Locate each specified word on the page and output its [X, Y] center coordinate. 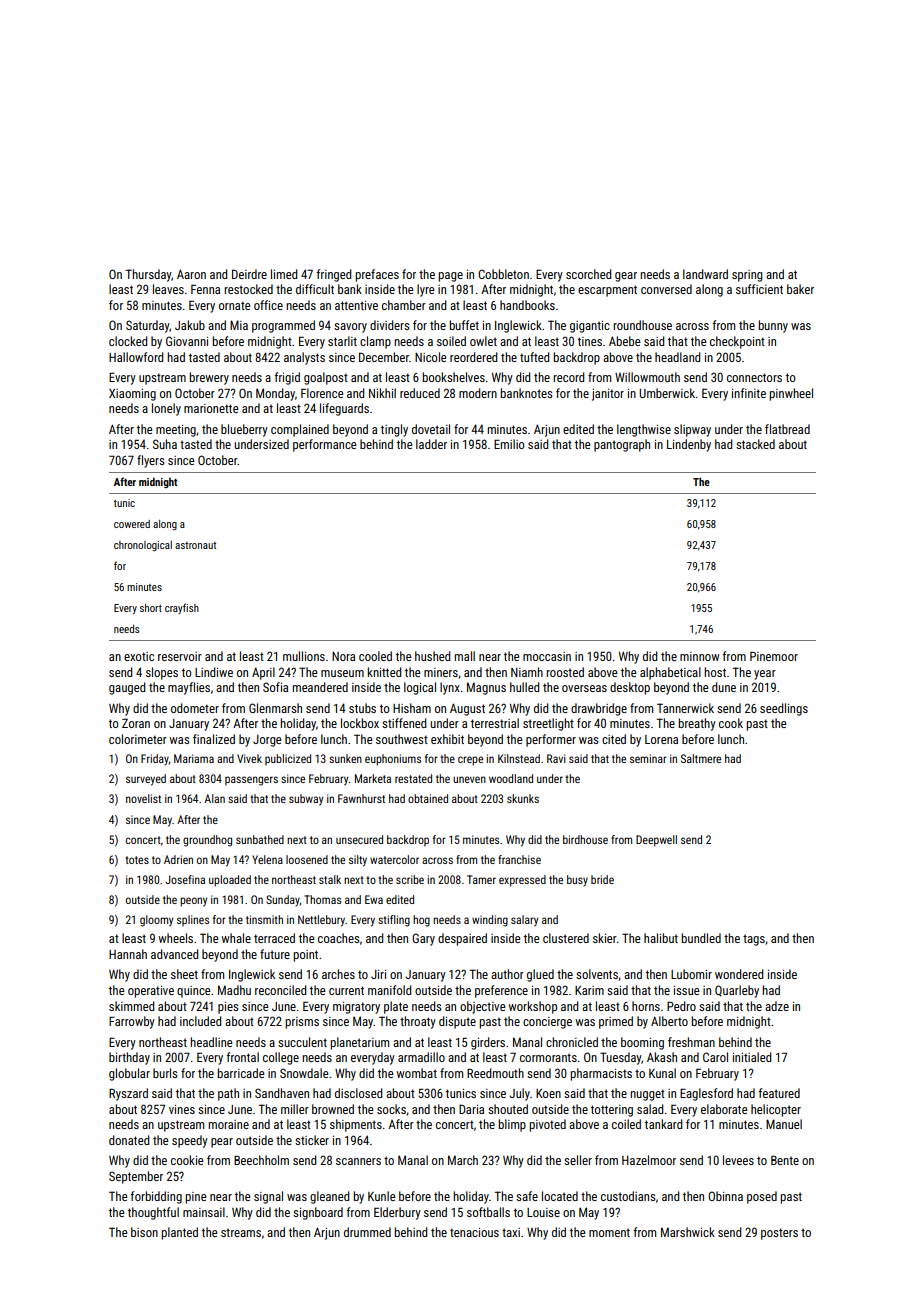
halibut [661, 938]
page [450, 277]
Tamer [481, 879]
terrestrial [495, 723]
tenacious [474, 1232]
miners [441, 672]
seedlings [784, 709]
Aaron [191, 274]
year [765, 675]
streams [241, 1232]
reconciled [280, 990]
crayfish [182, 608]
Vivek [249, 758]
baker [800, 289]
